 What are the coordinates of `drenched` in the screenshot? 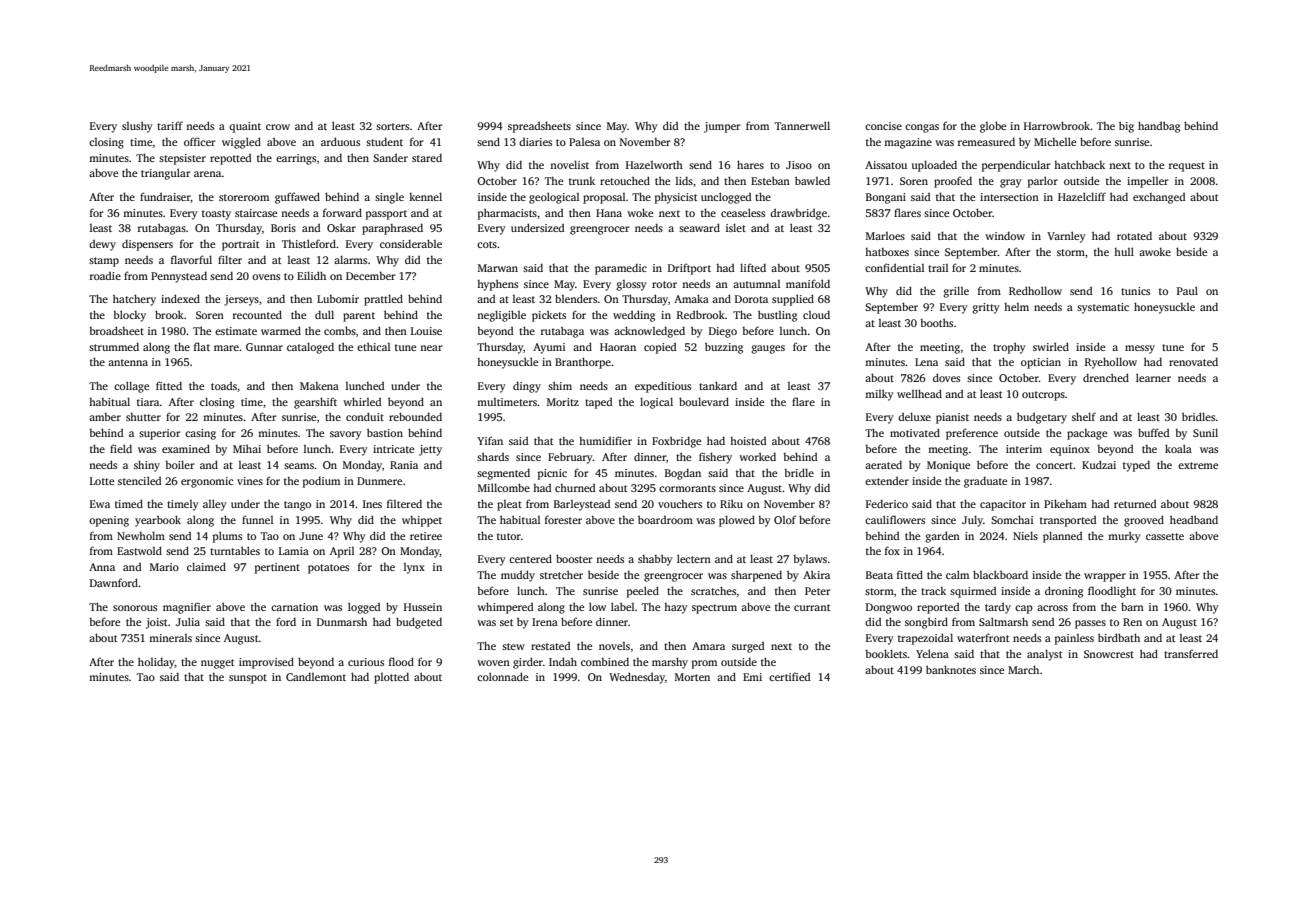 It's located at (1106, 377).
